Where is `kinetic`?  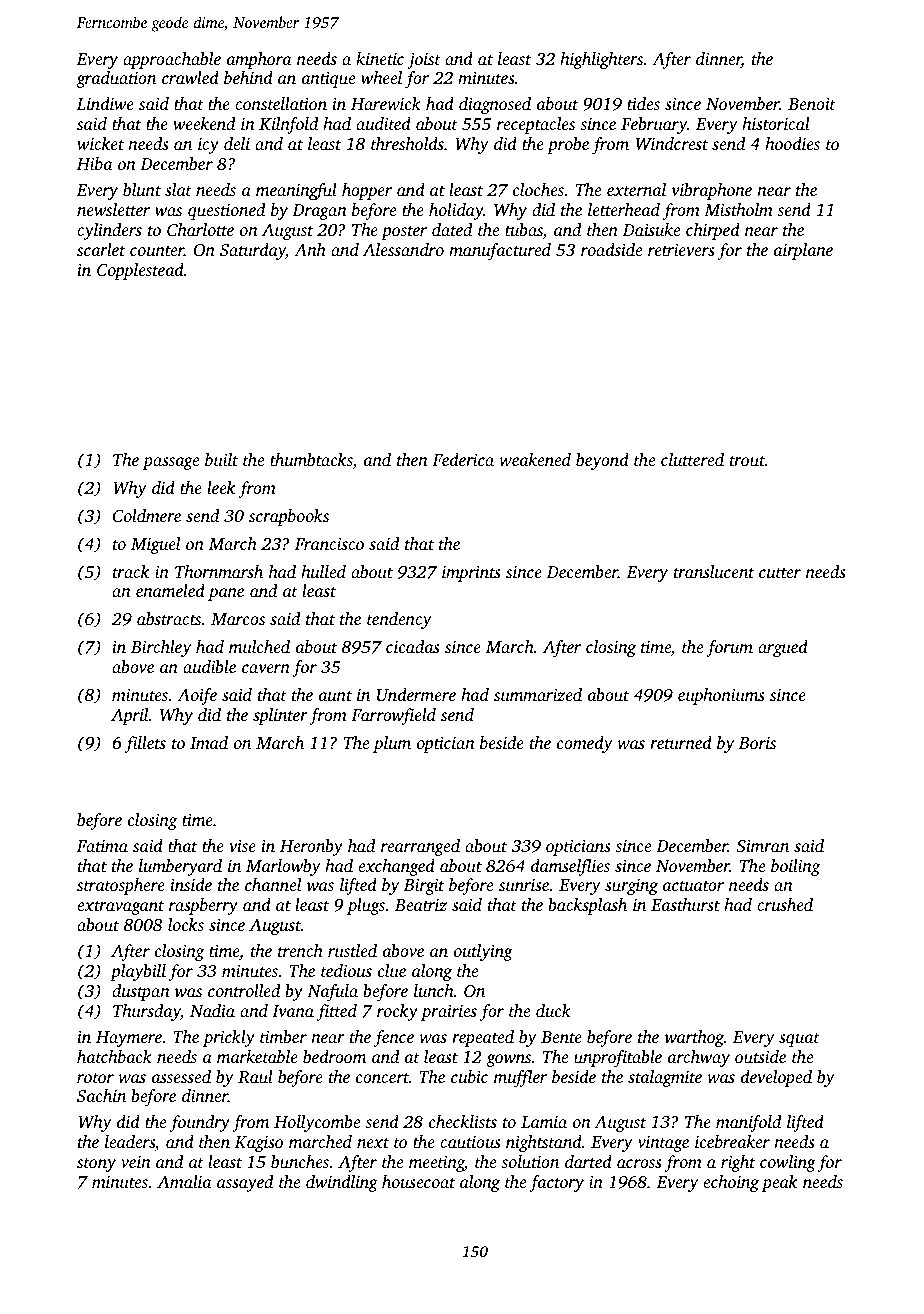 kinetic is located at coordinates (380, 58).
